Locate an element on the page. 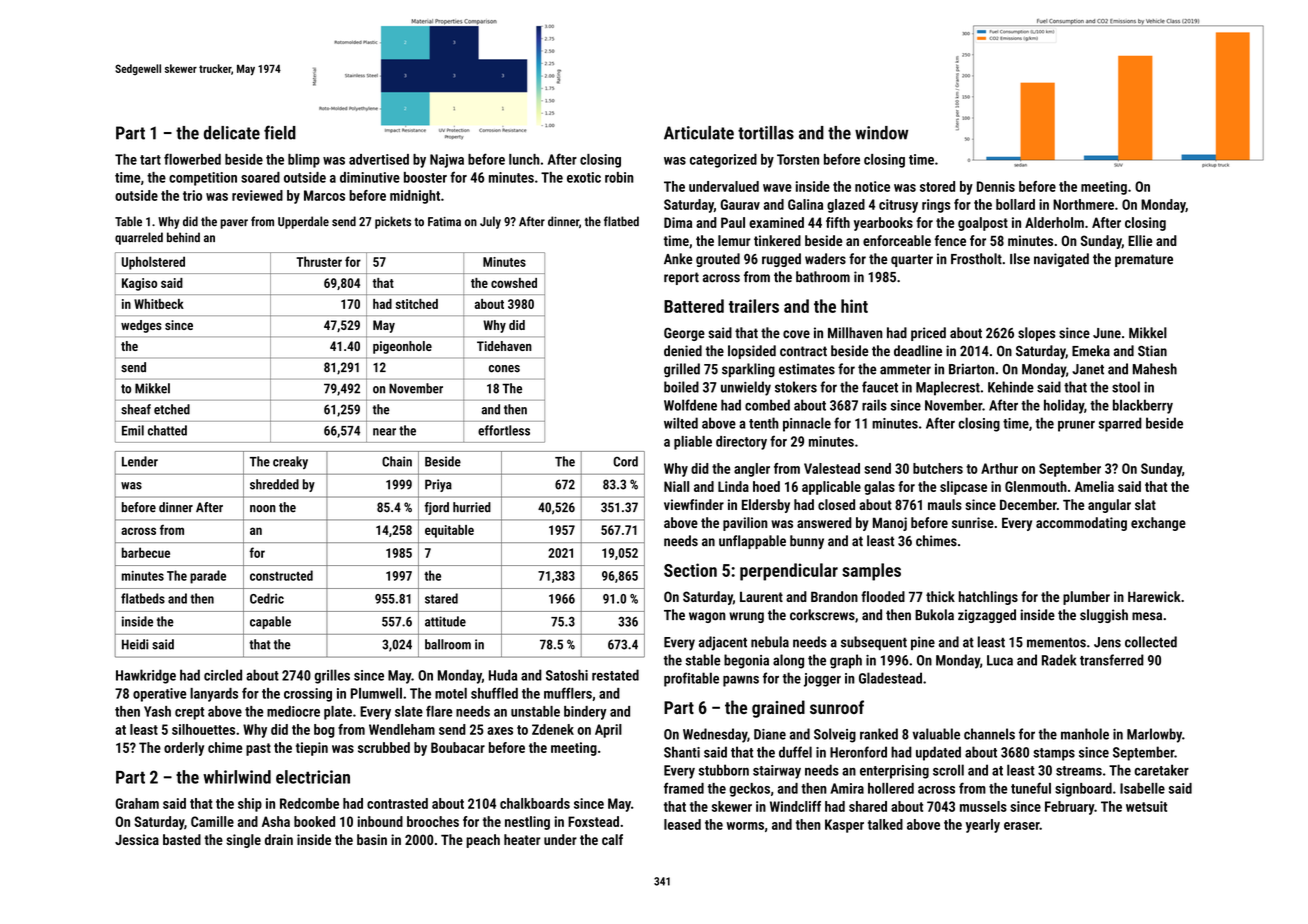 The width and height of the page is (1308, 924). Kehinde is located at coordinates (1011, 387).
